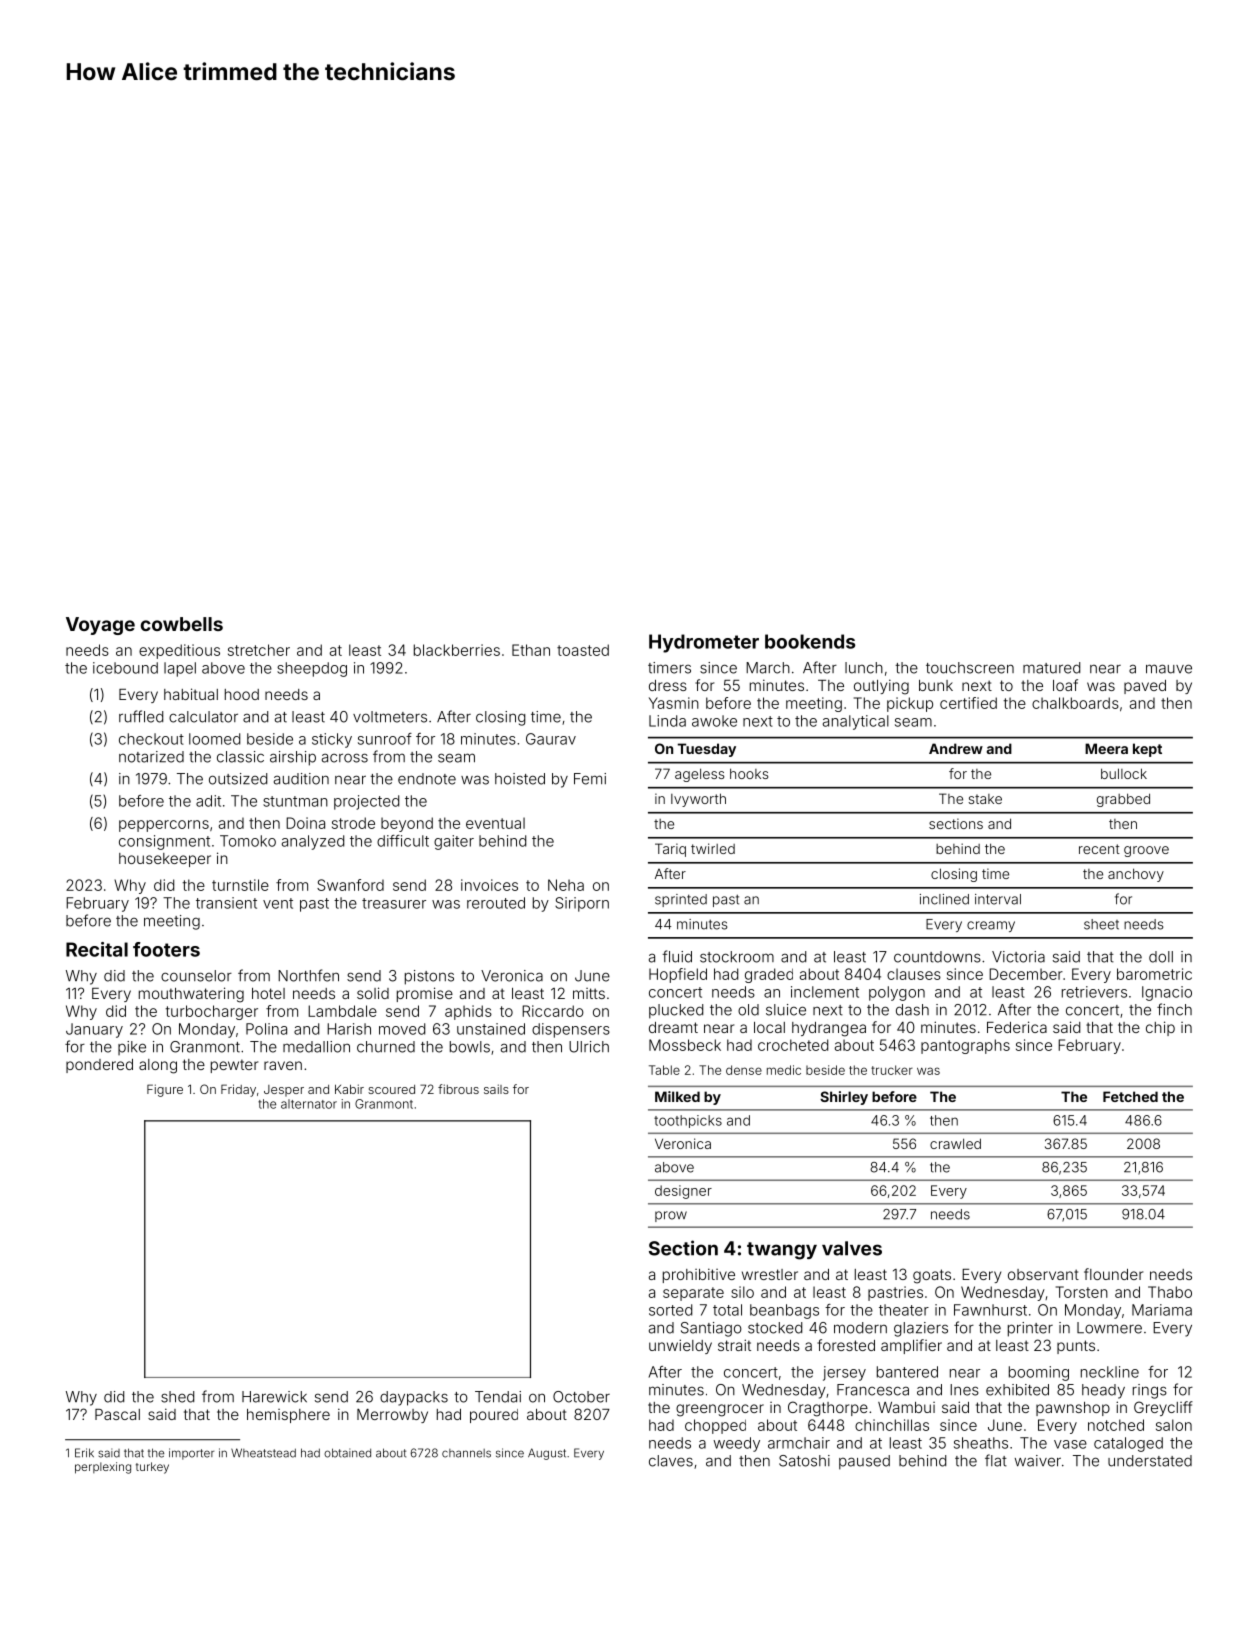 The height and width of the screenshot is (1628, 1258). What do you see at coordinates (309, 1104) in the screenshot?
I see `alternator` at bounding box center [309, 1104].
